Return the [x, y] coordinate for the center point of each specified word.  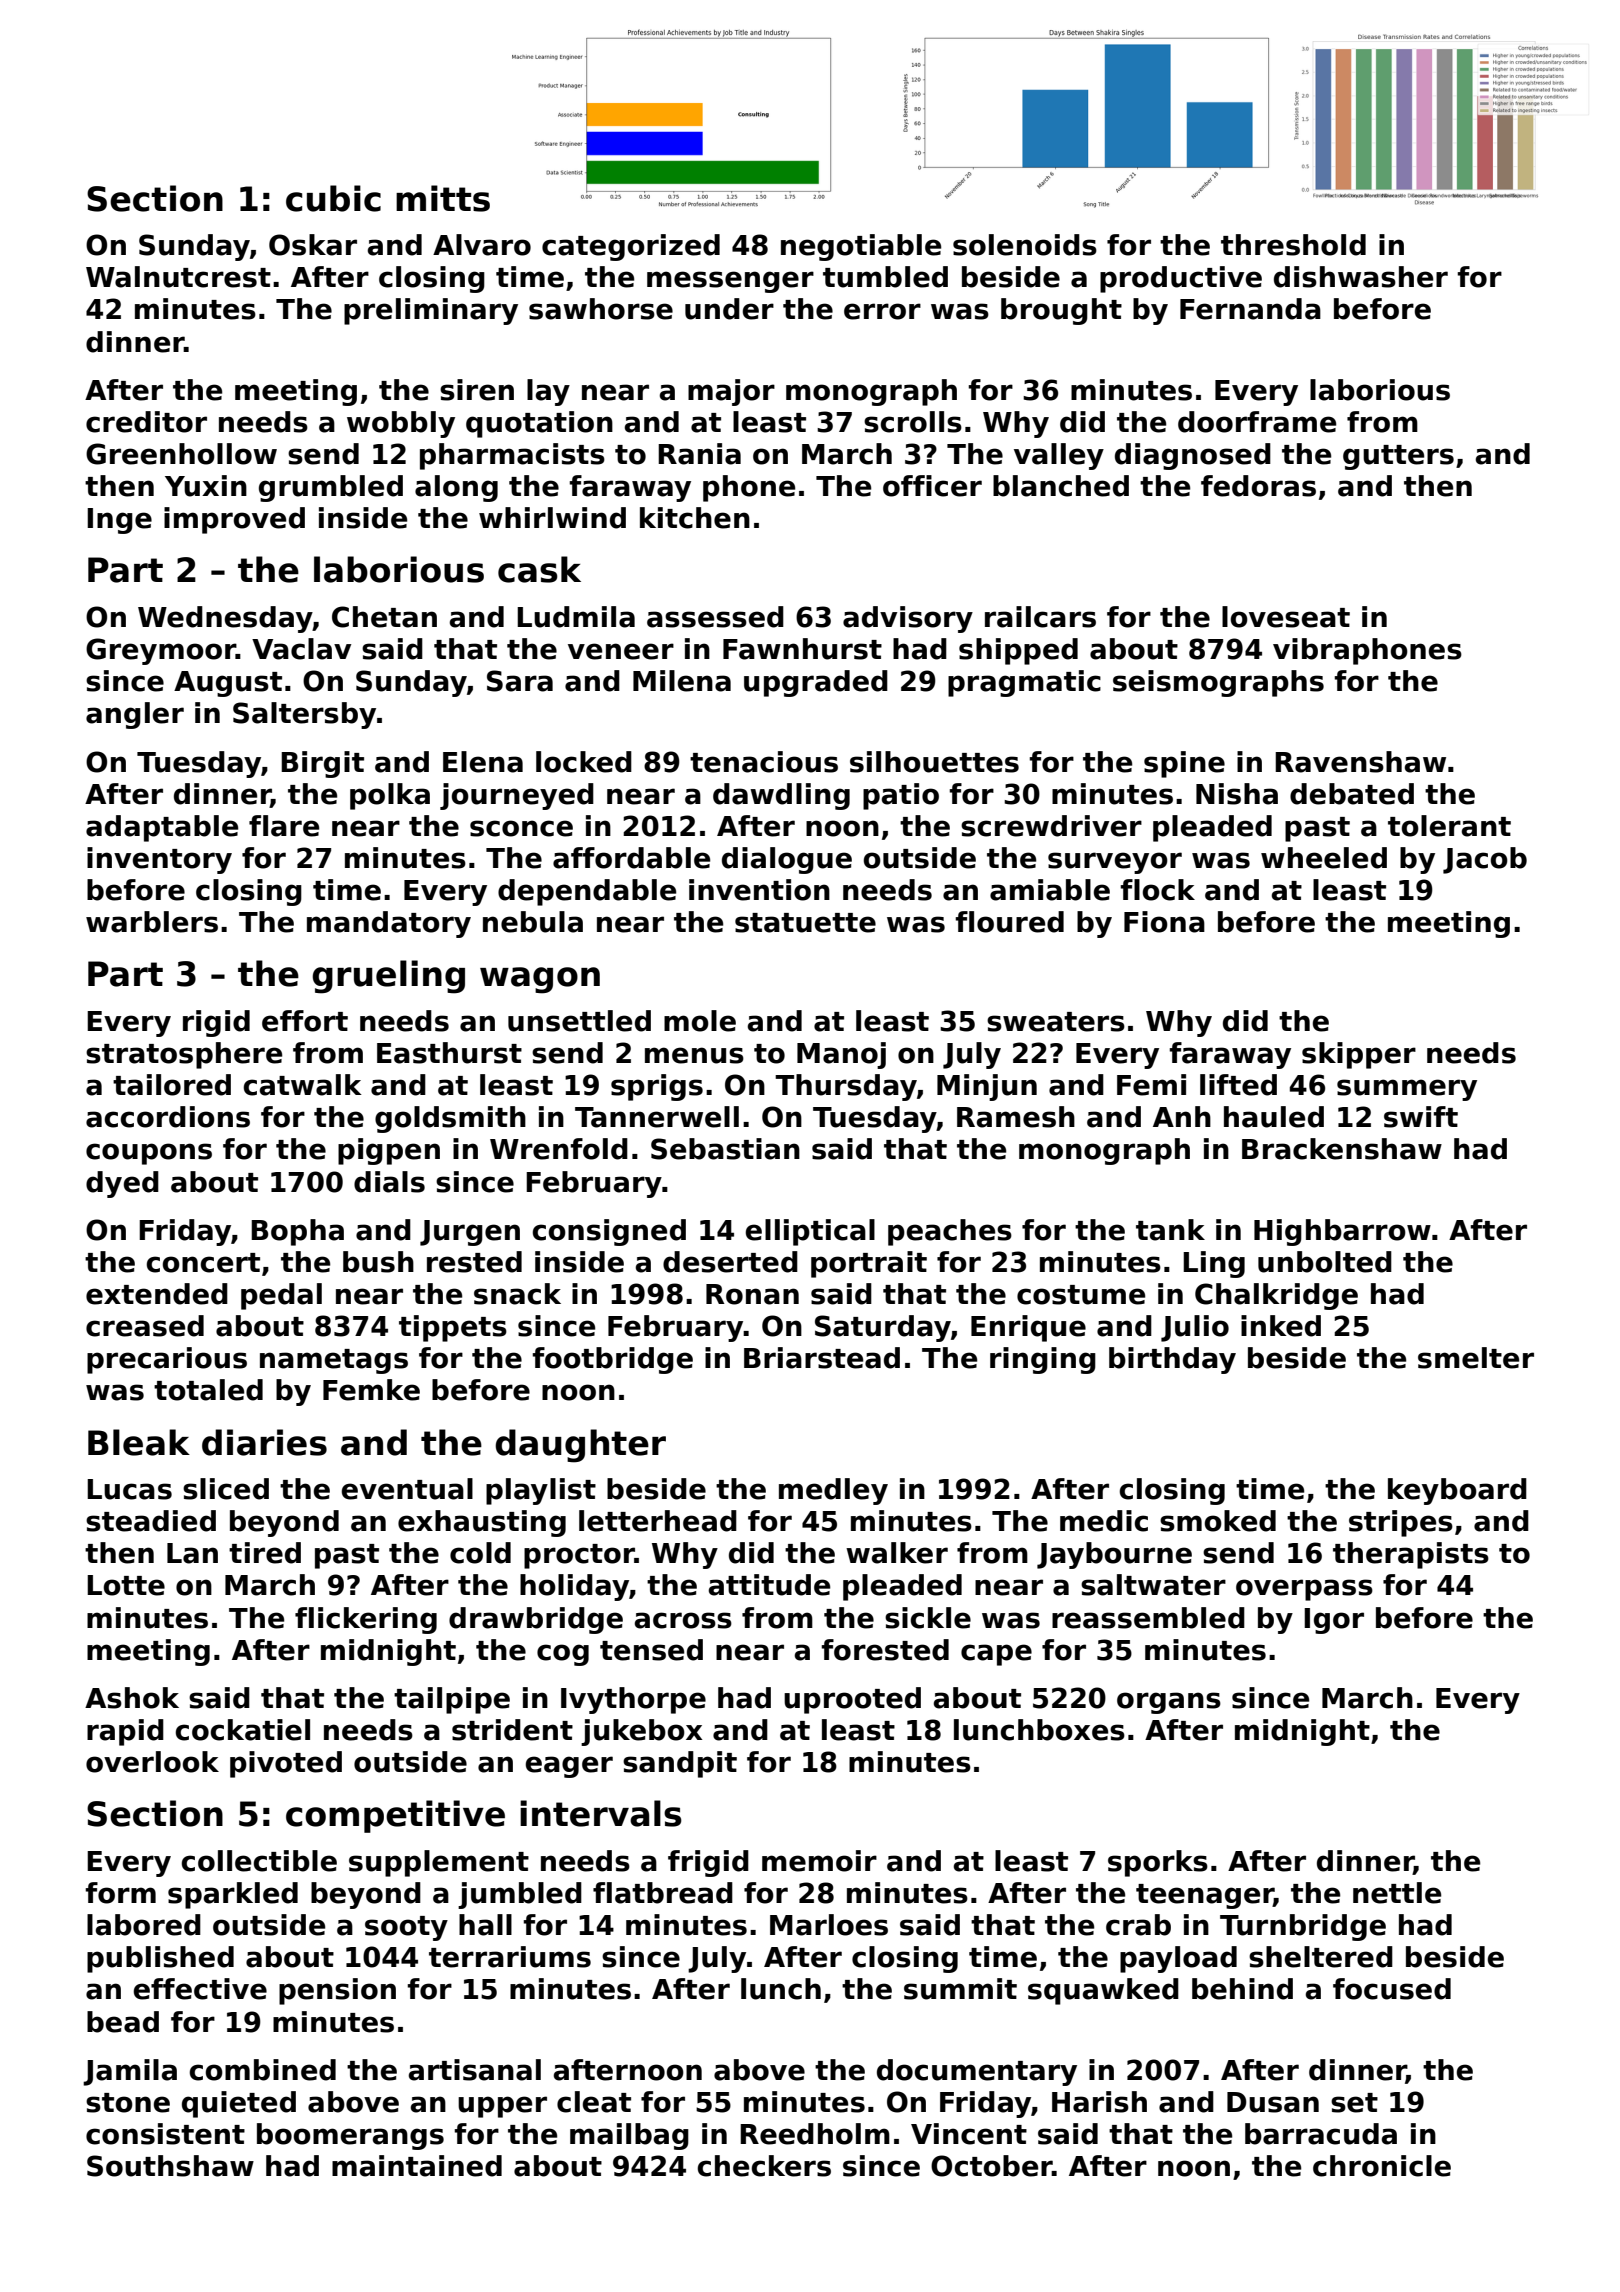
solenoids [1025, 245]
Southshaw [170, 2166]
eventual [407, 1489]
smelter [1476, 1358]
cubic [333, 198]
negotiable [861, 247]
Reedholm [815, 2134]
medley [833, 1491]
